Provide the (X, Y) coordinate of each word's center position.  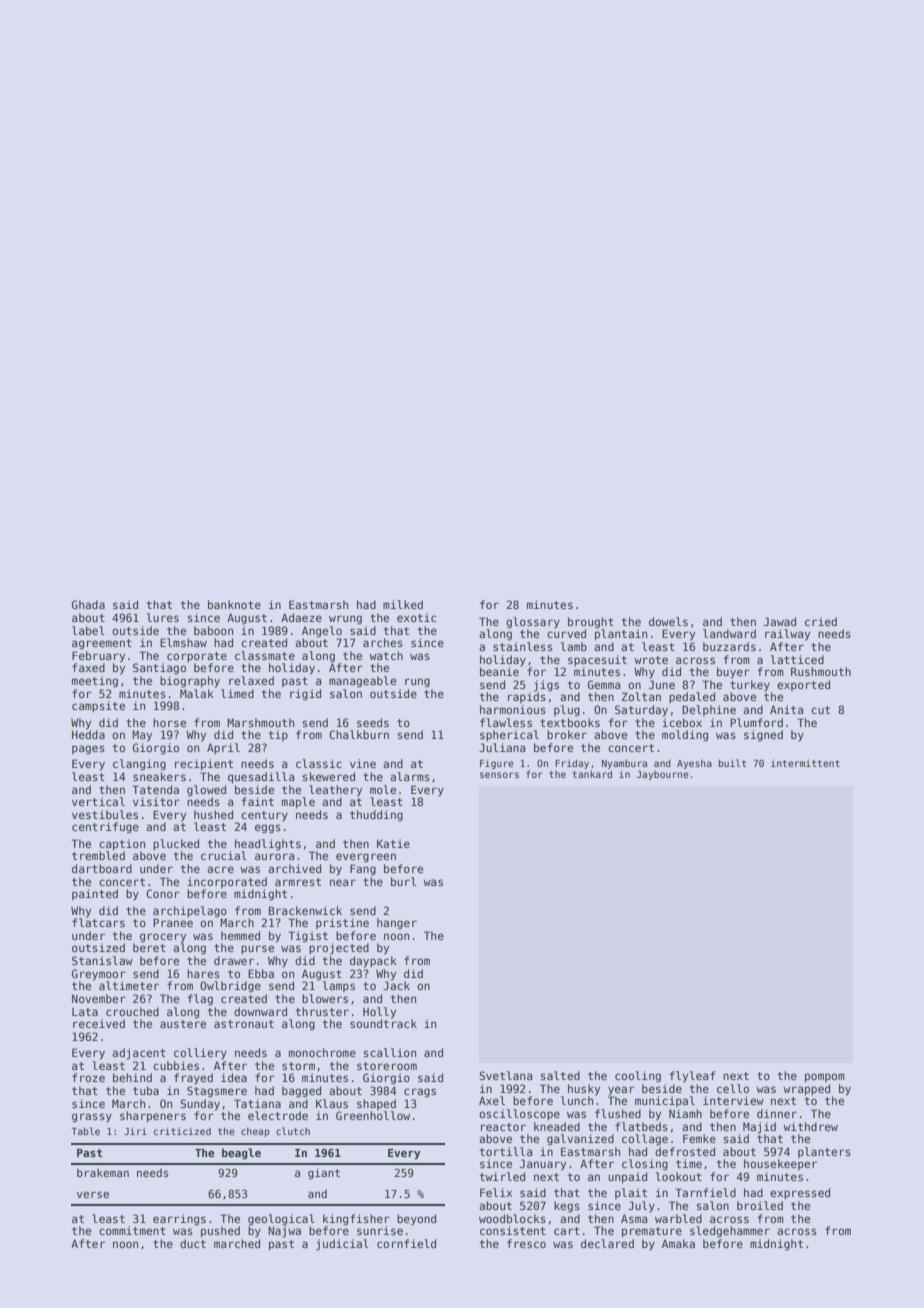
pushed (220, 1231)
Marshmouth (260, 722)
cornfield (406, 1243)
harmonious (513, 709)
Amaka (678, 1243)
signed (763, 736)
